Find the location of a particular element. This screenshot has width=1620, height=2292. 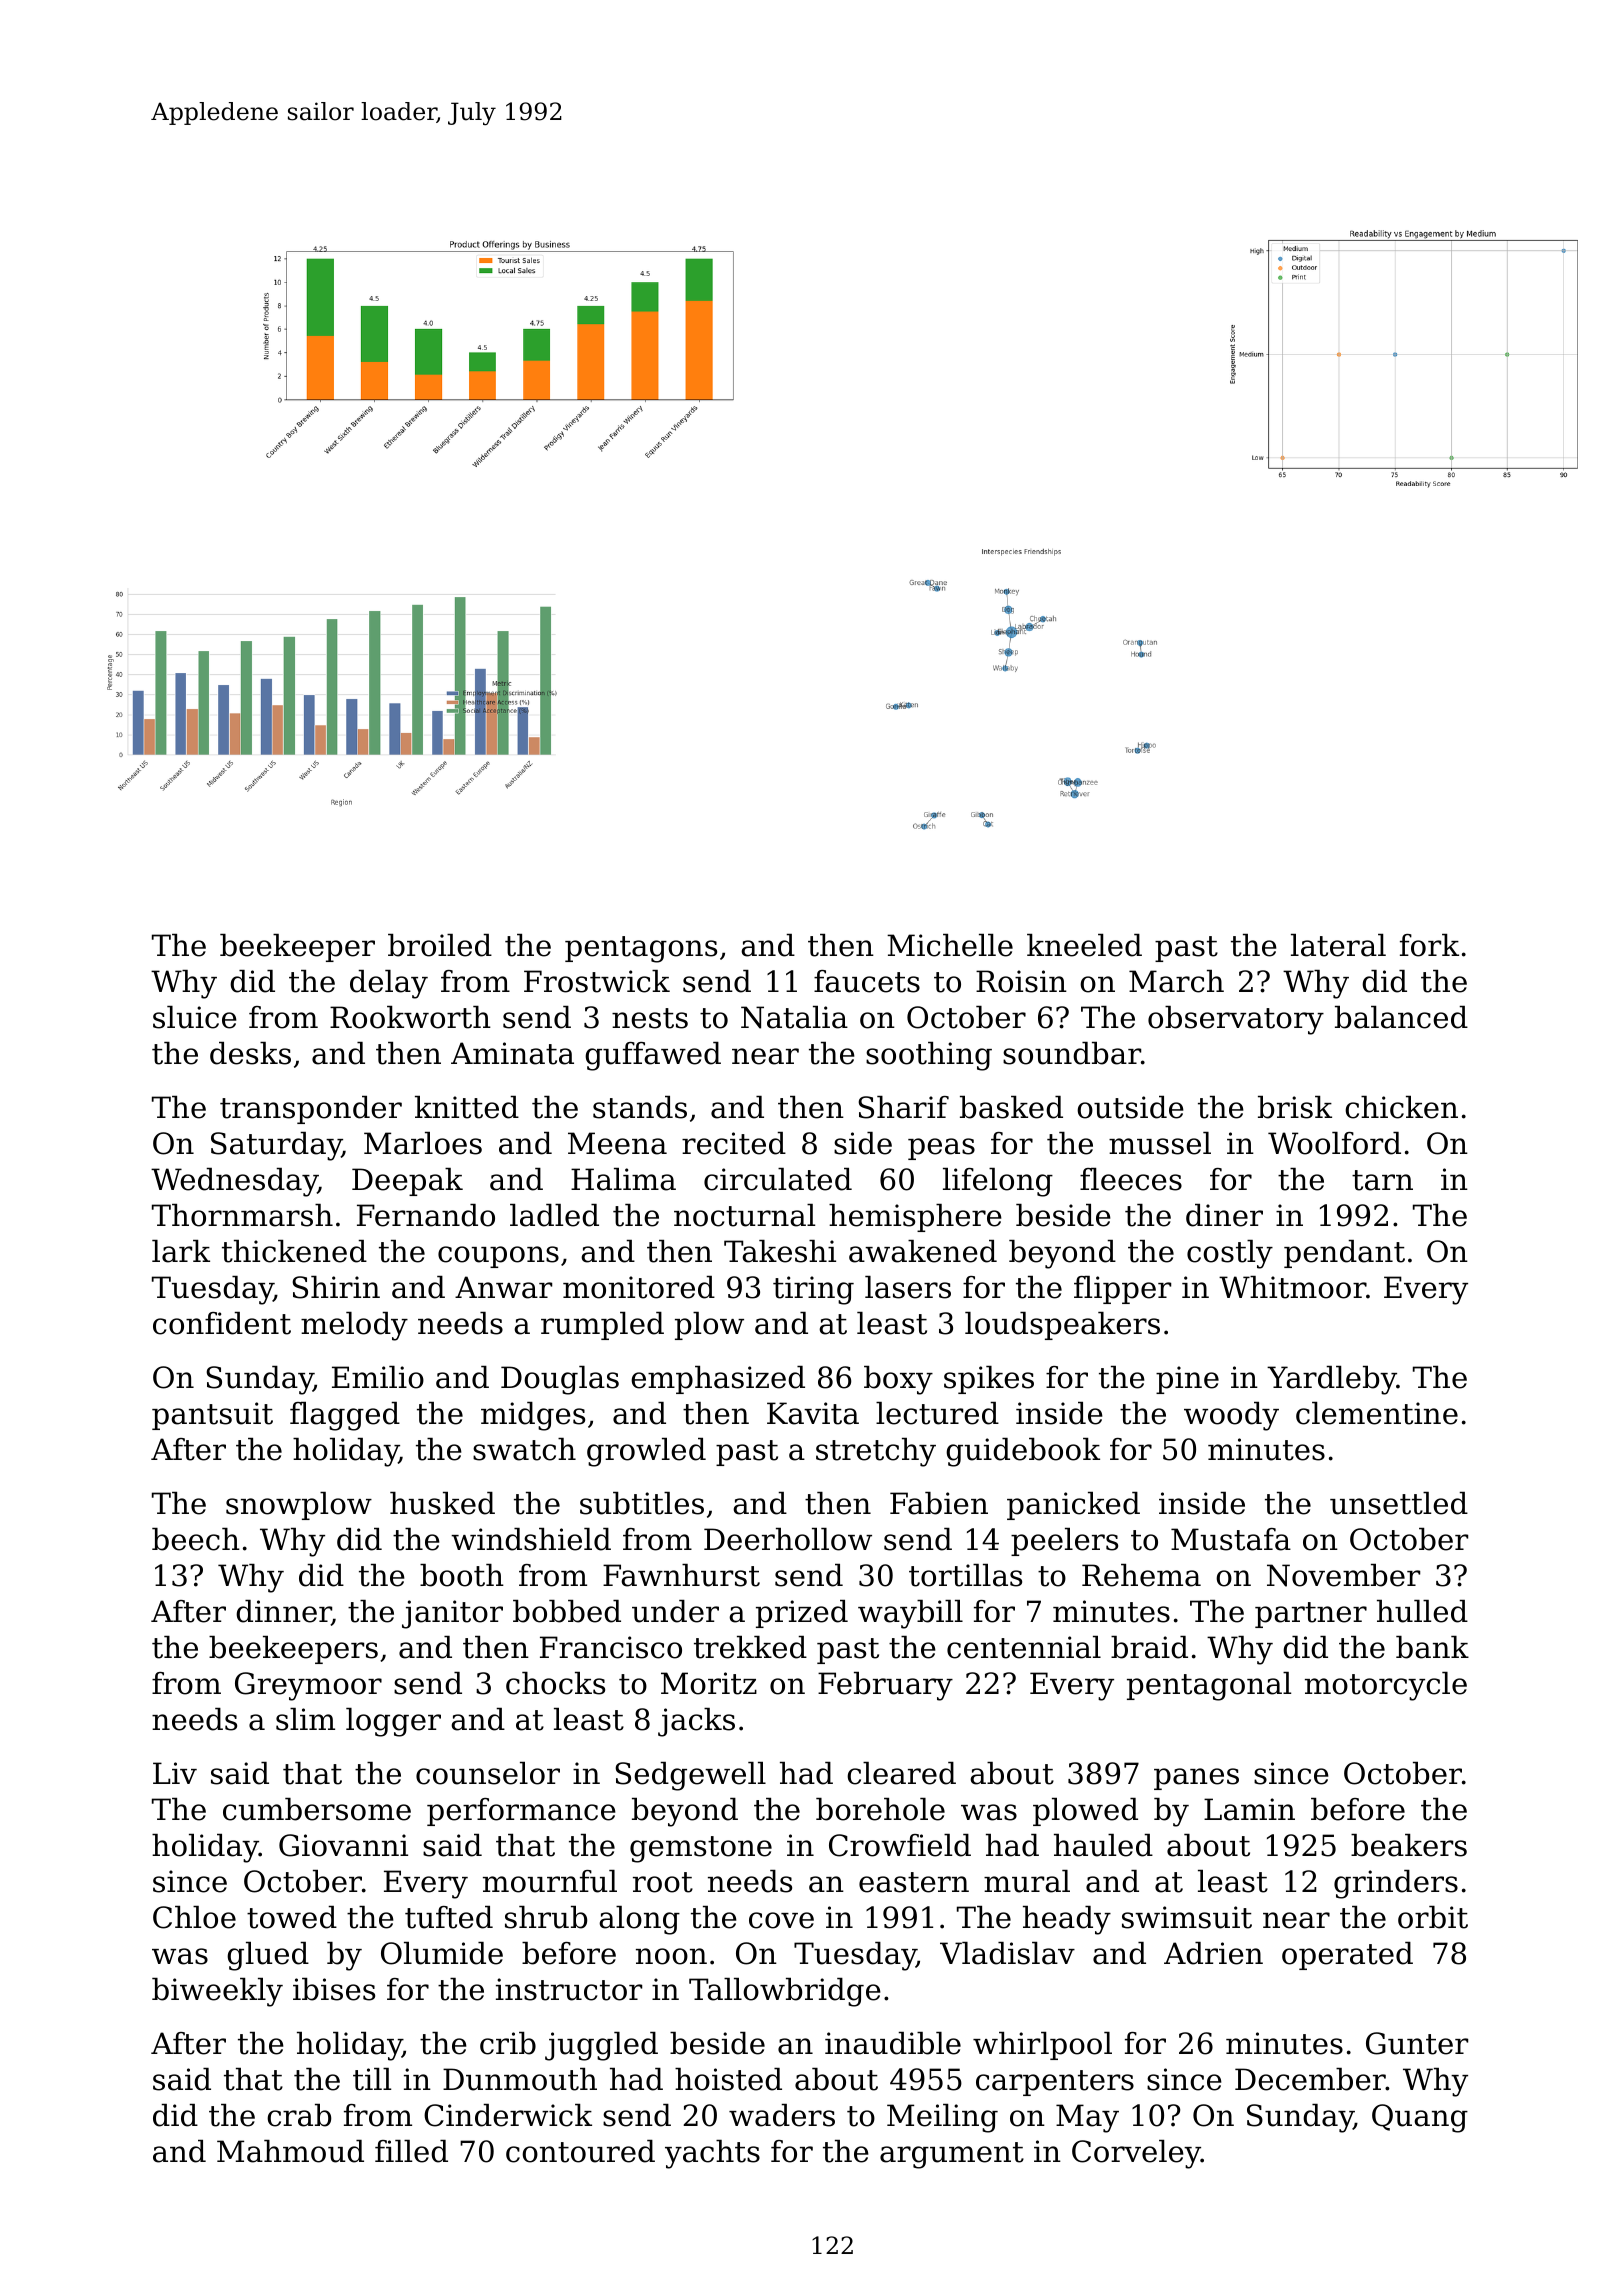

operated is located at coordinates (1347, 1956).
